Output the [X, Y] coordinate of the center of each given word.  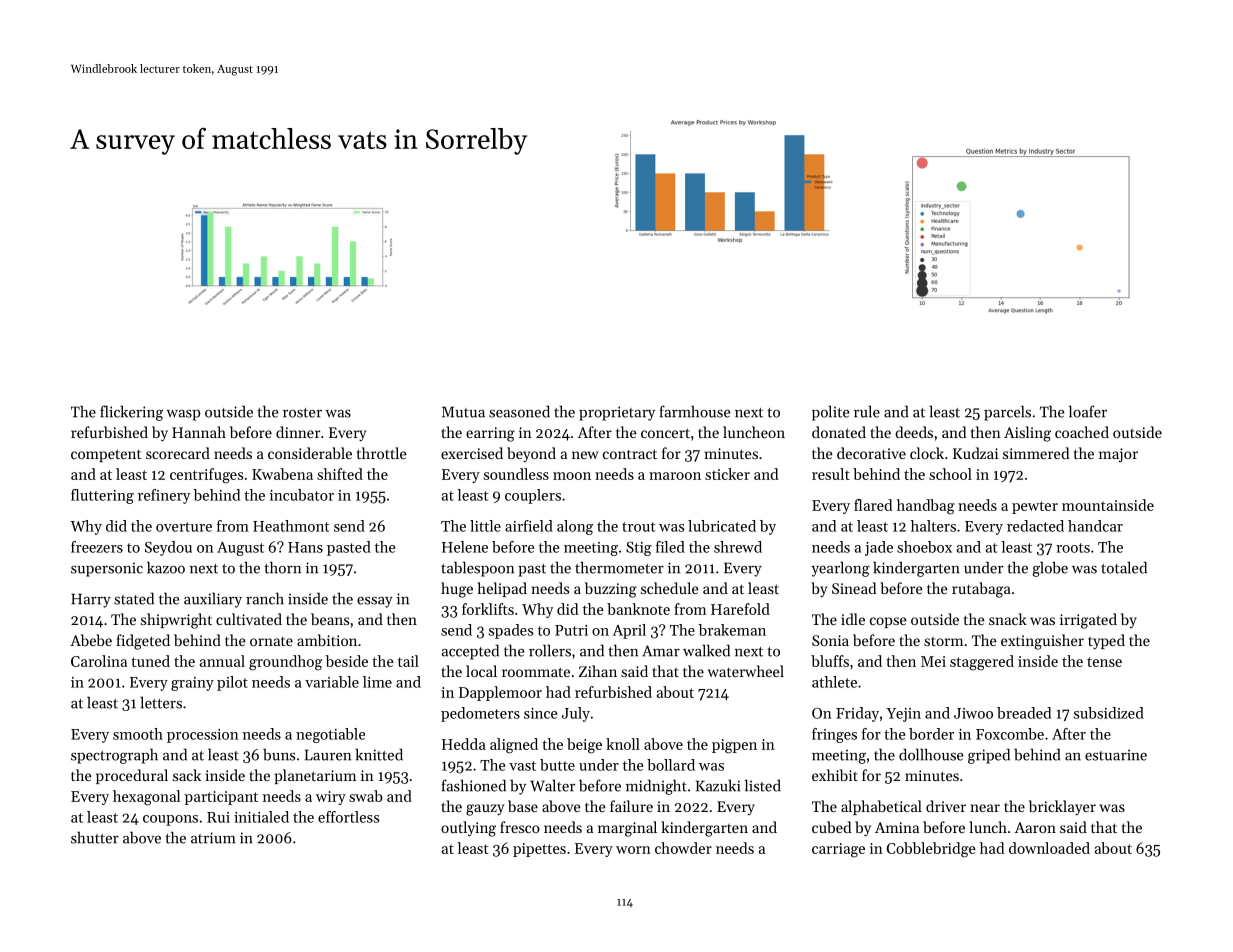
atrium [213, 838]
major [1118, 455]
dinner [298, 432]
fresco [520, 827]
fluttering [102, 496]
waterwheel [746, 671]
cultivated [249, 619]
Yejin [903, 715]
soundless [516, 474]
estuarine [1116, 755]
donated [839, 432]
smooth [138, 734]
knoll [623, 744]
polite [830, 413]
